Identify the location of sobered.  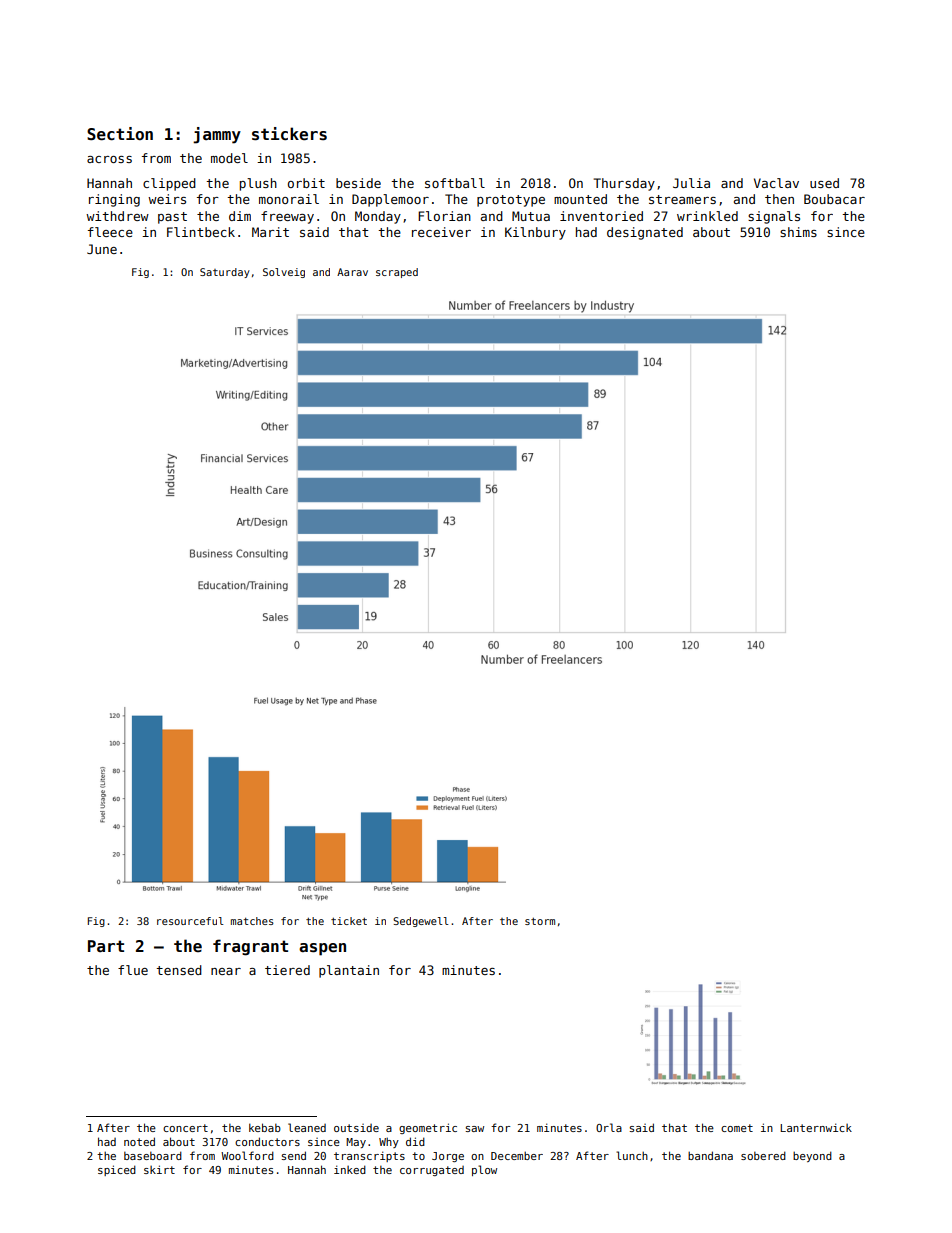
(763, 1155).
